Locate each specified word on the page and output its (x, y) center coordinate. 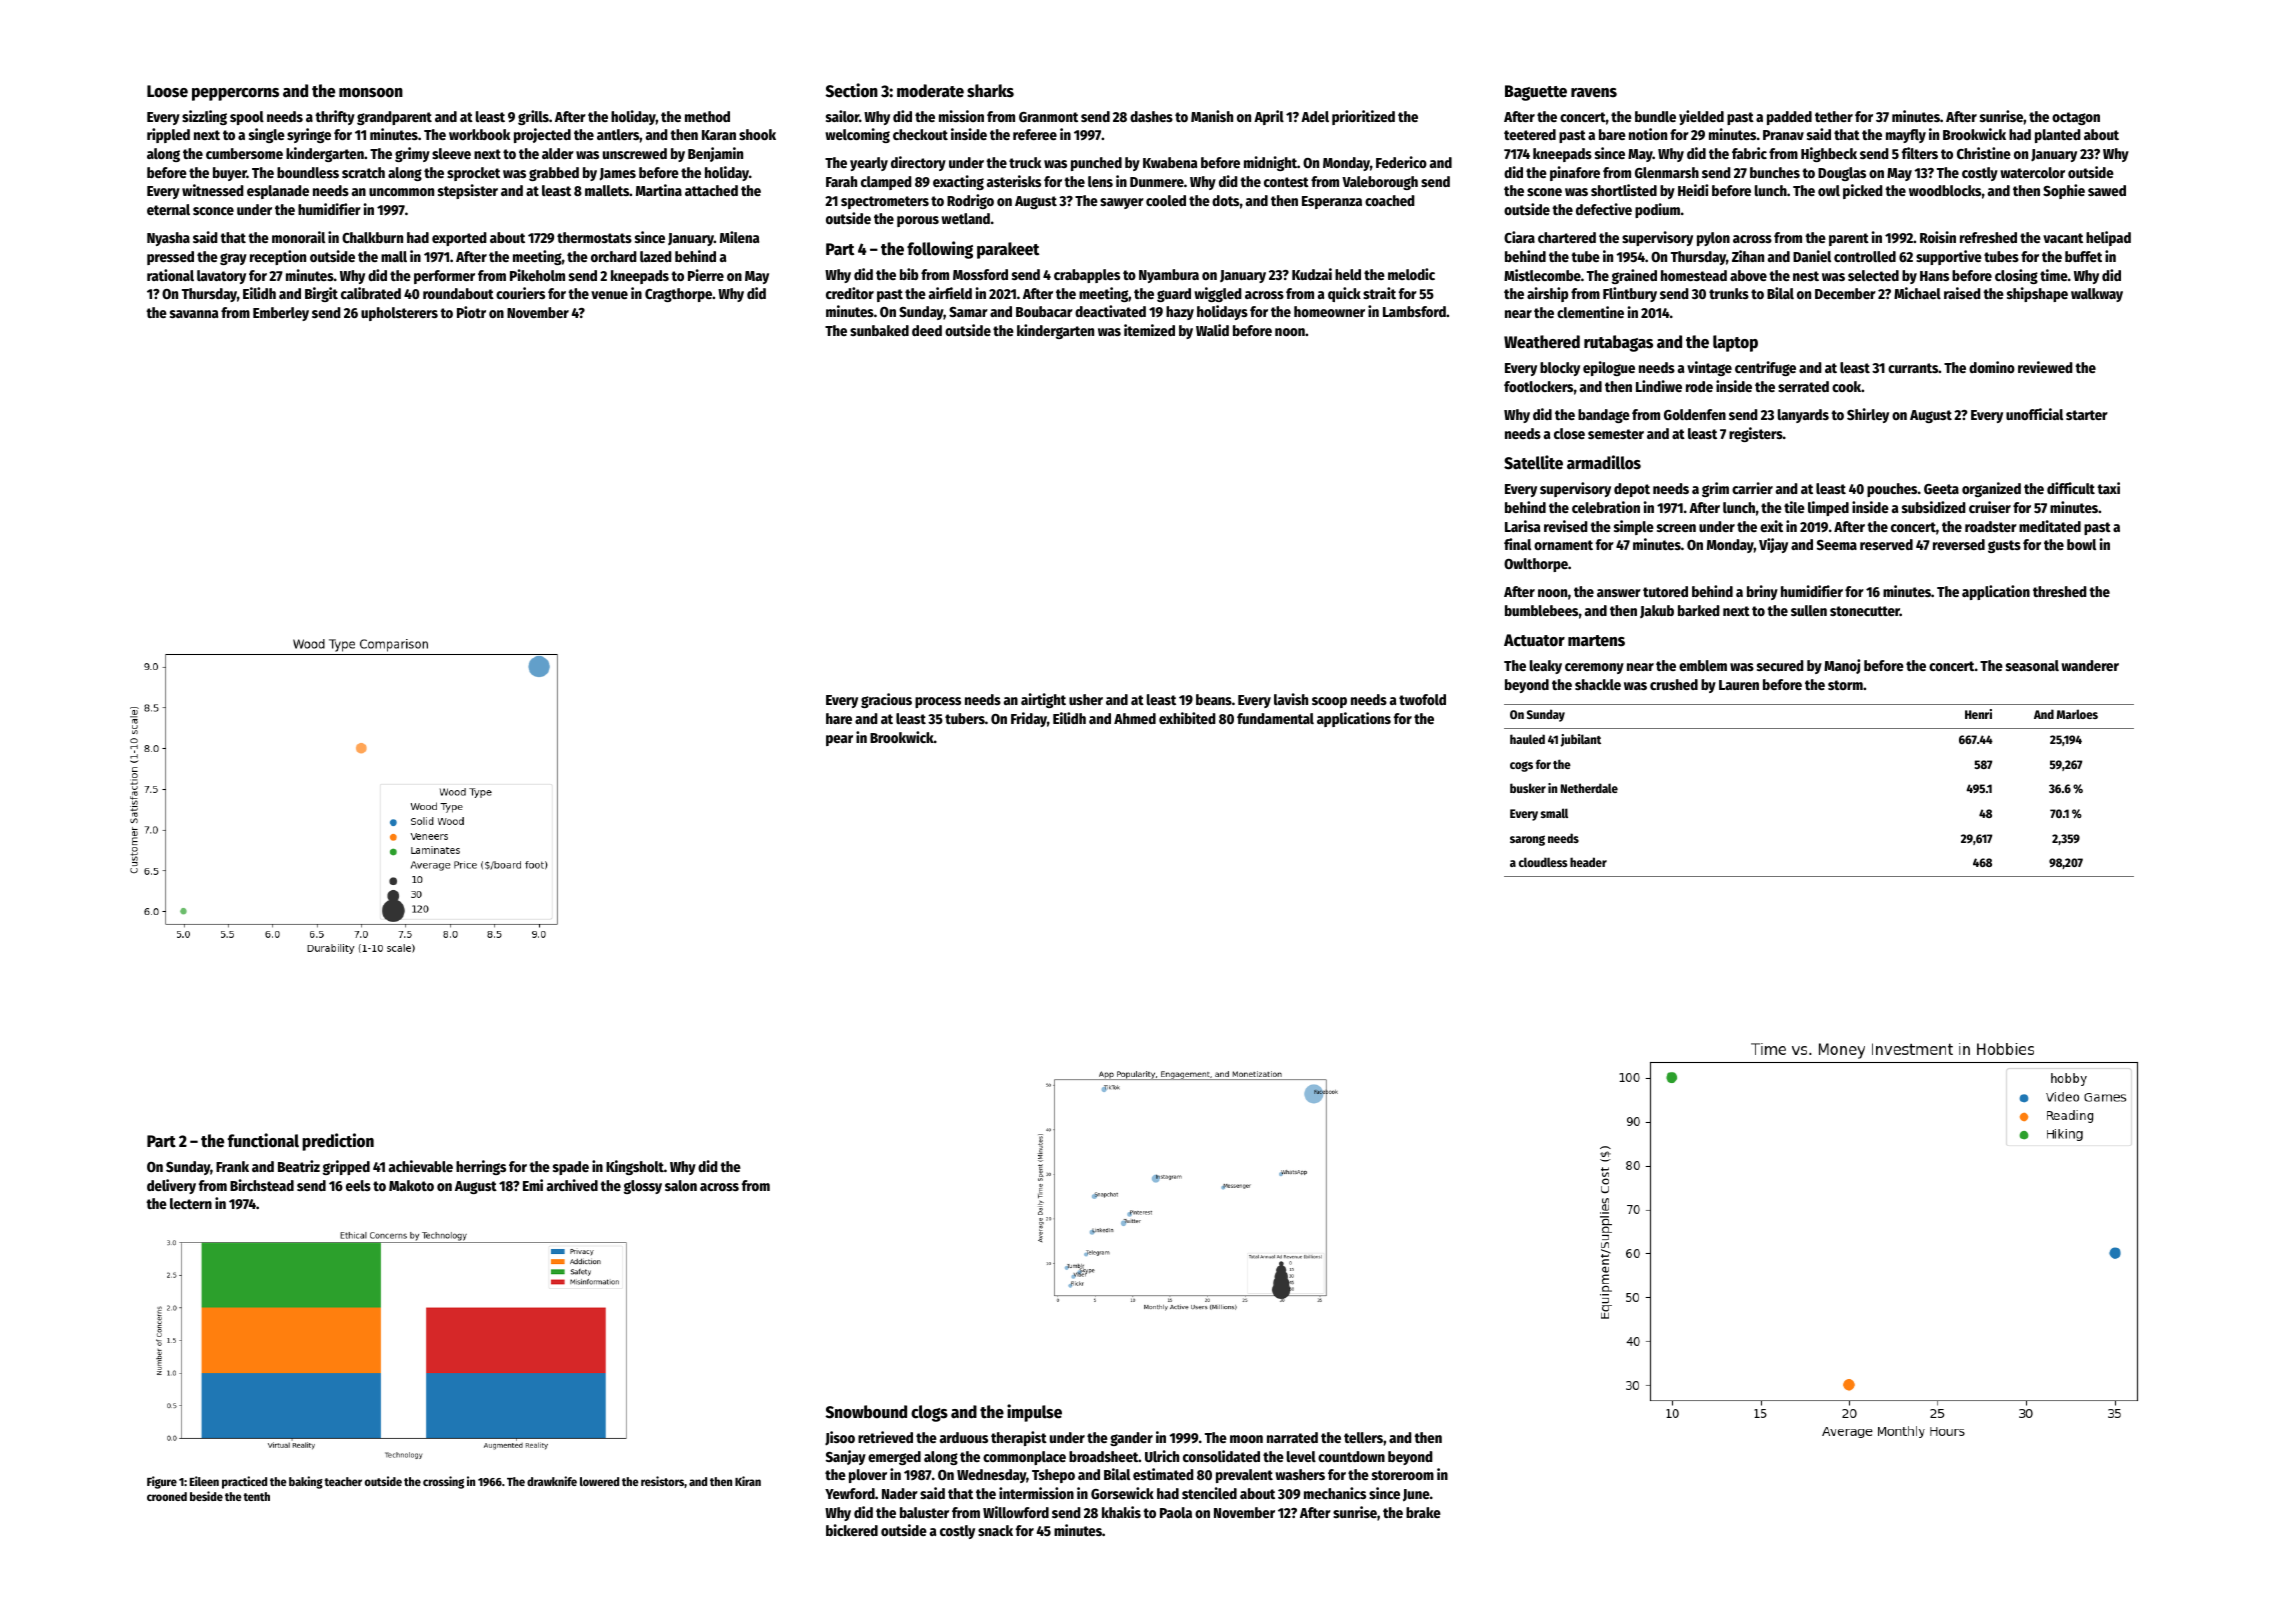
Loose (167, 91)
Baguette (1536, 93)
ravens (1594, 93)
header (1588, 862)
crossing (443, 1482)
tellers (1363, 1437)
